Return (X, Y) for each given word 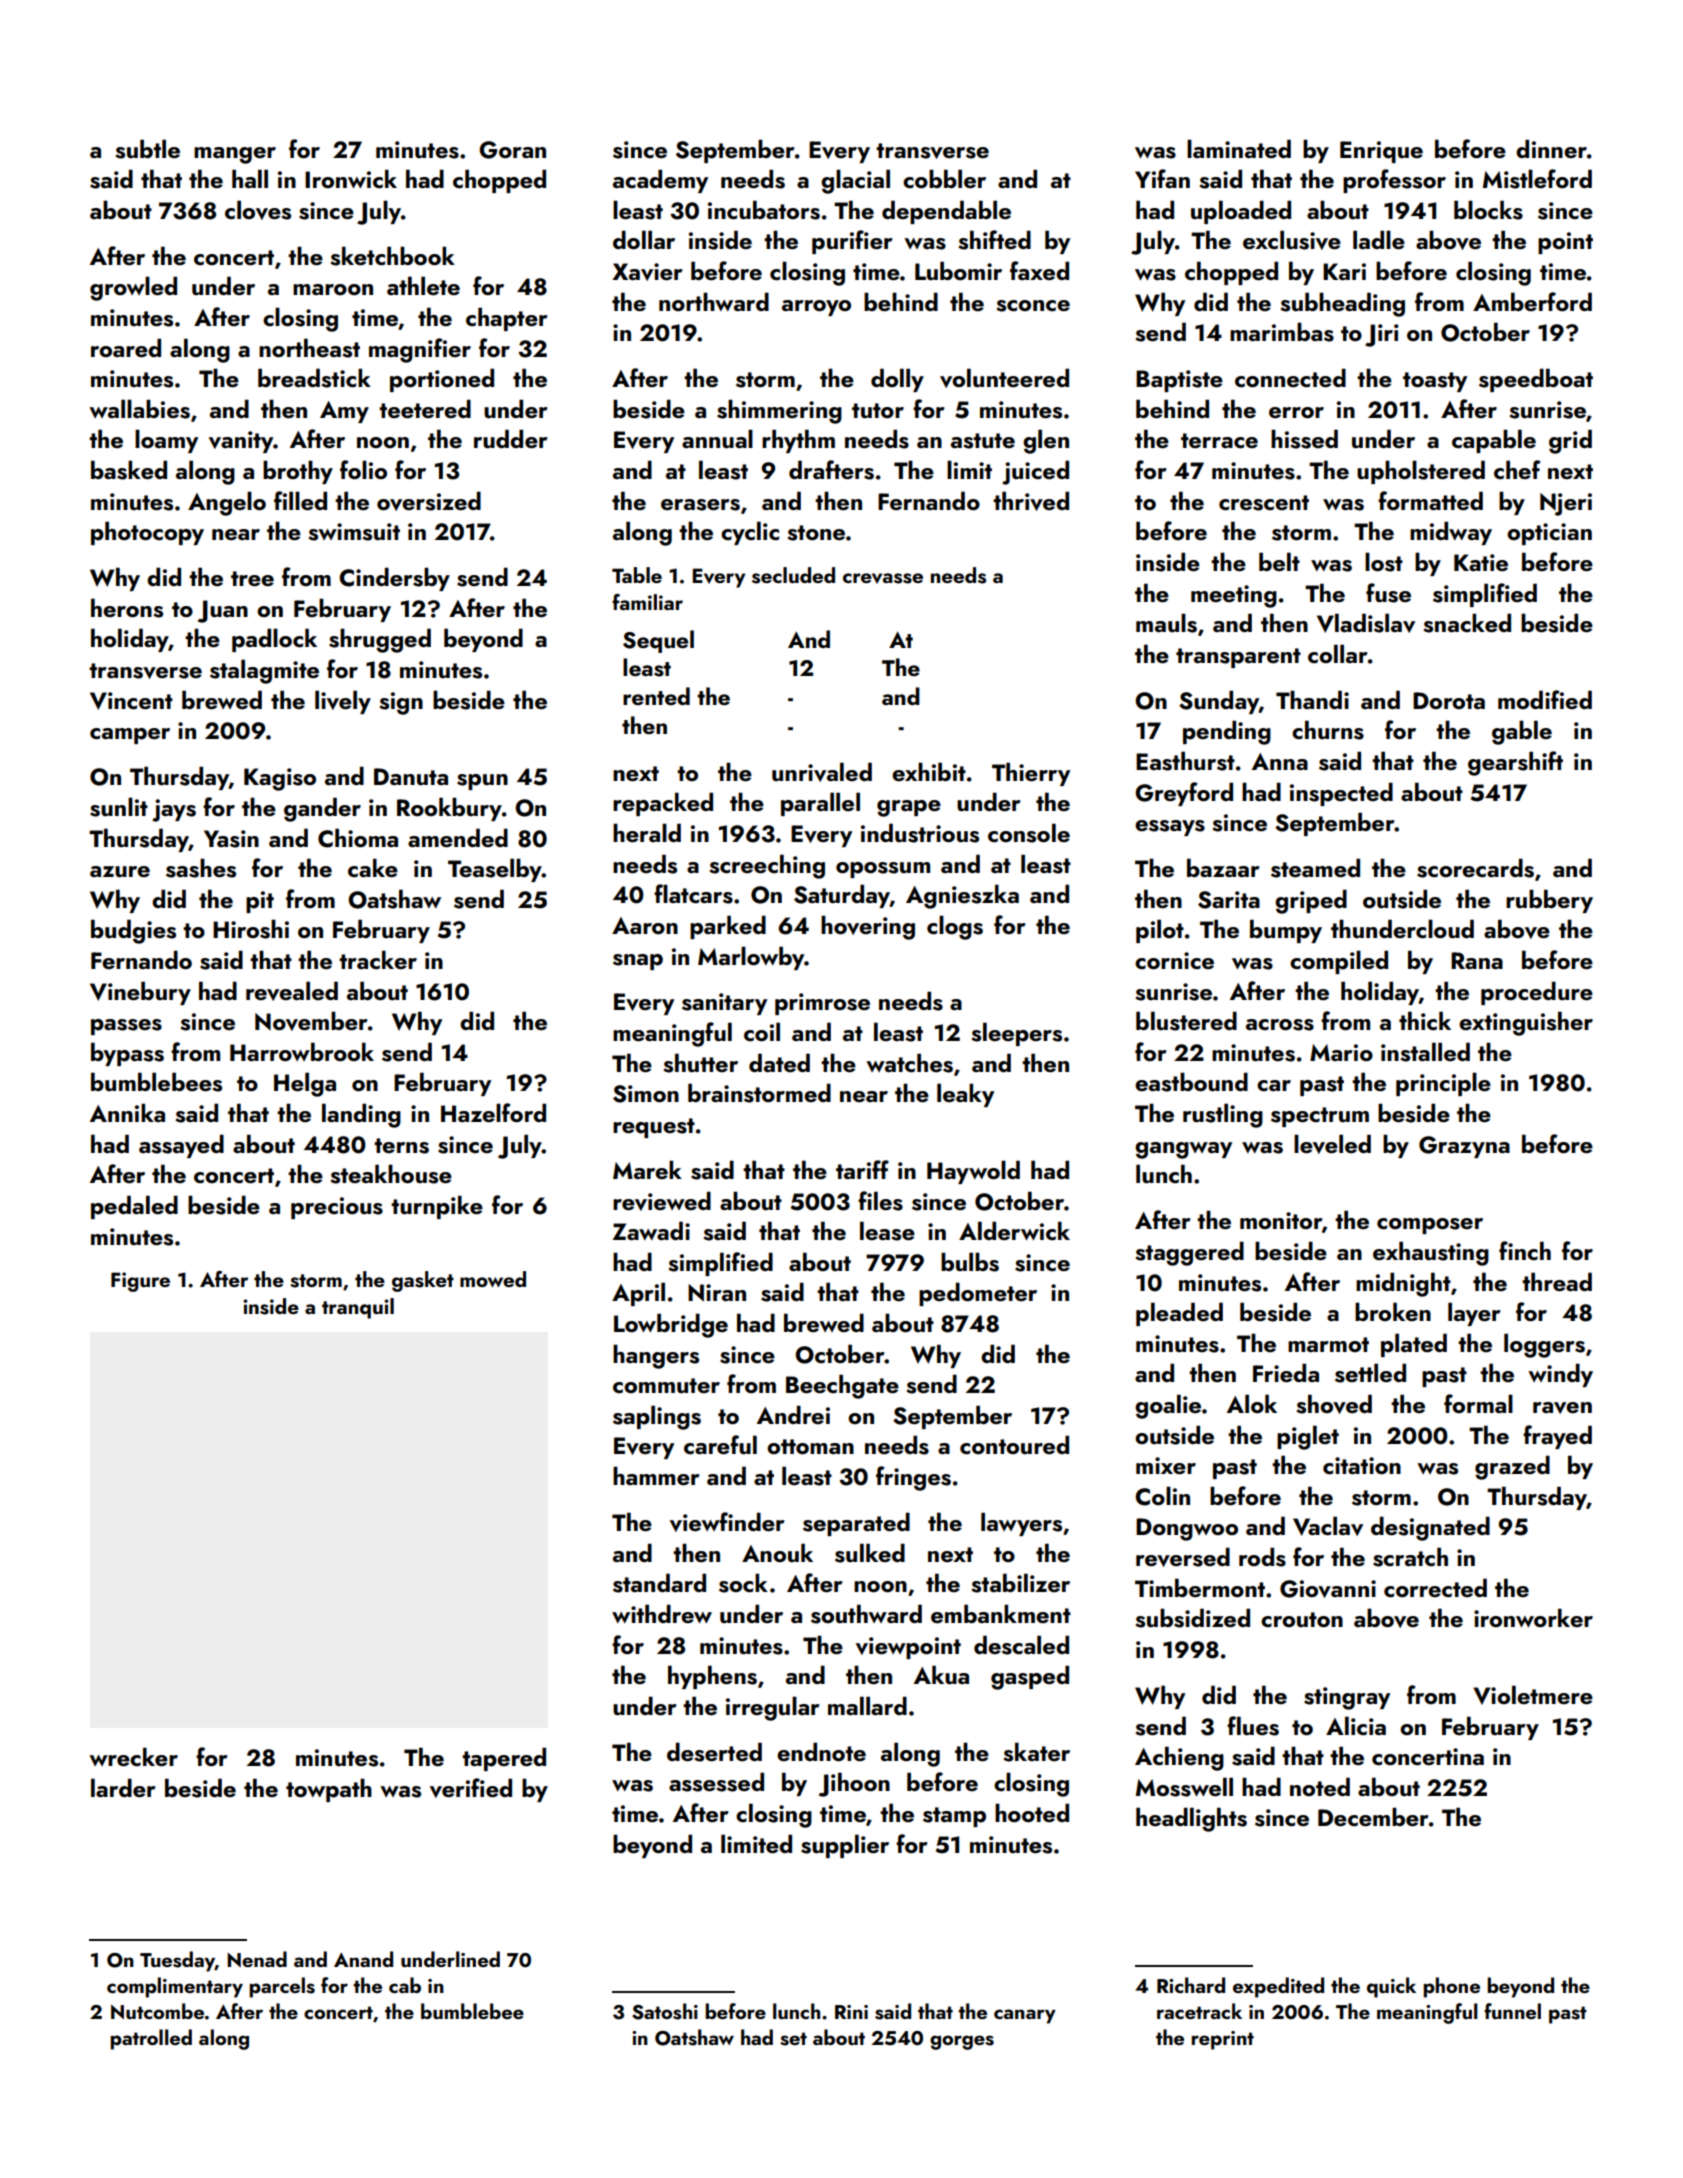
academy (660, 181)
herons (127, 608)
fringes (913, 1478)
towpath (329, 1790)
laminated (1239, 148)
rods (1262, 1557)
